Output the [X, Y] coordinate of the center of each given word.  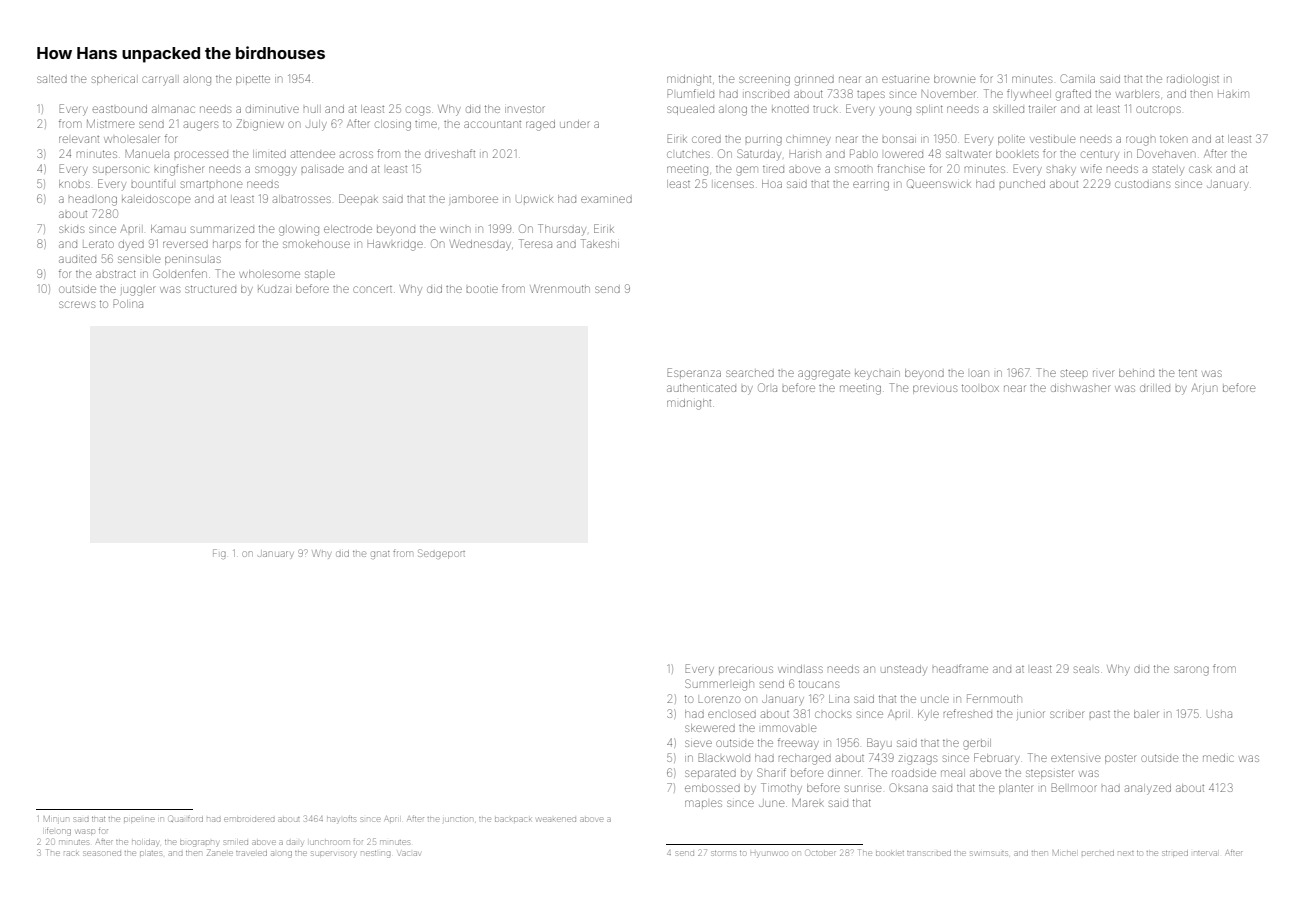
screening [764, 81]
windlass [800, 669]
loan [980, 373]
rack [71, 853]
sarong [1191, 671]
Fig [219, 554]
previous [935, 389]
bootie [482, 289]
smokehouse [316, 244]
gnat [380, 555]
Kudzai [273, 289]
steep [1074, 373]
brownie [954, 79]
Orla [767, 387]
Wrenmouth [560, 289]
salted [52, 79]
